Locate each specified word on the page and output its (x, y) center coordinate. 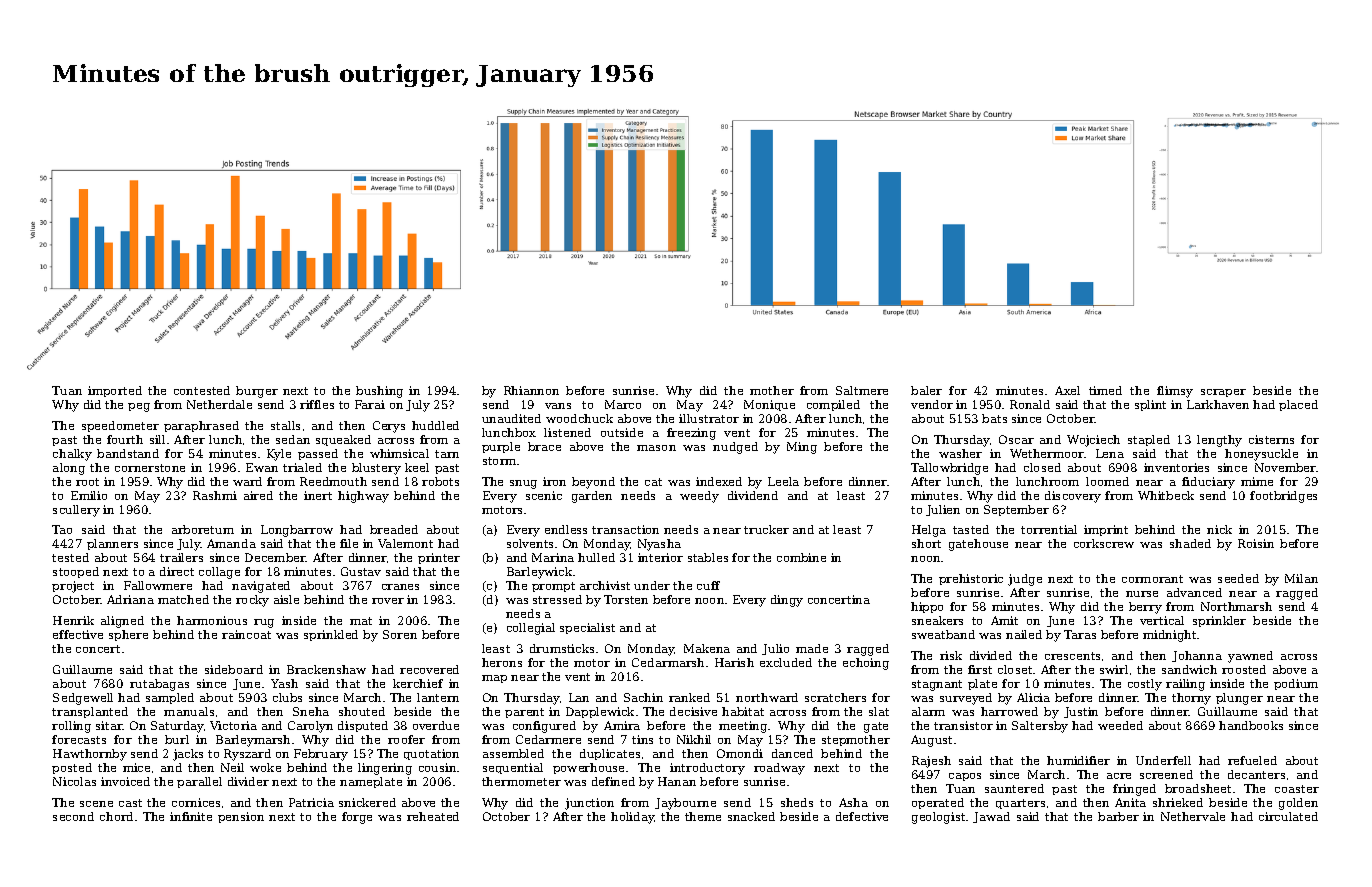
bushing (379, 392)
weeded (1120, 725)
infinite (191, 816)
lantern (438, 697)
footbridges (1283, 497)
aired (258, 495)
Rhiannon (531, 390)
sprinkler (1219, 621)
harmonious (212, 620)
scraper (1223, 393)
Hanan (677, 781)
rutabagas (159, 685)
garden (592, 497)
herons (502, 662)
